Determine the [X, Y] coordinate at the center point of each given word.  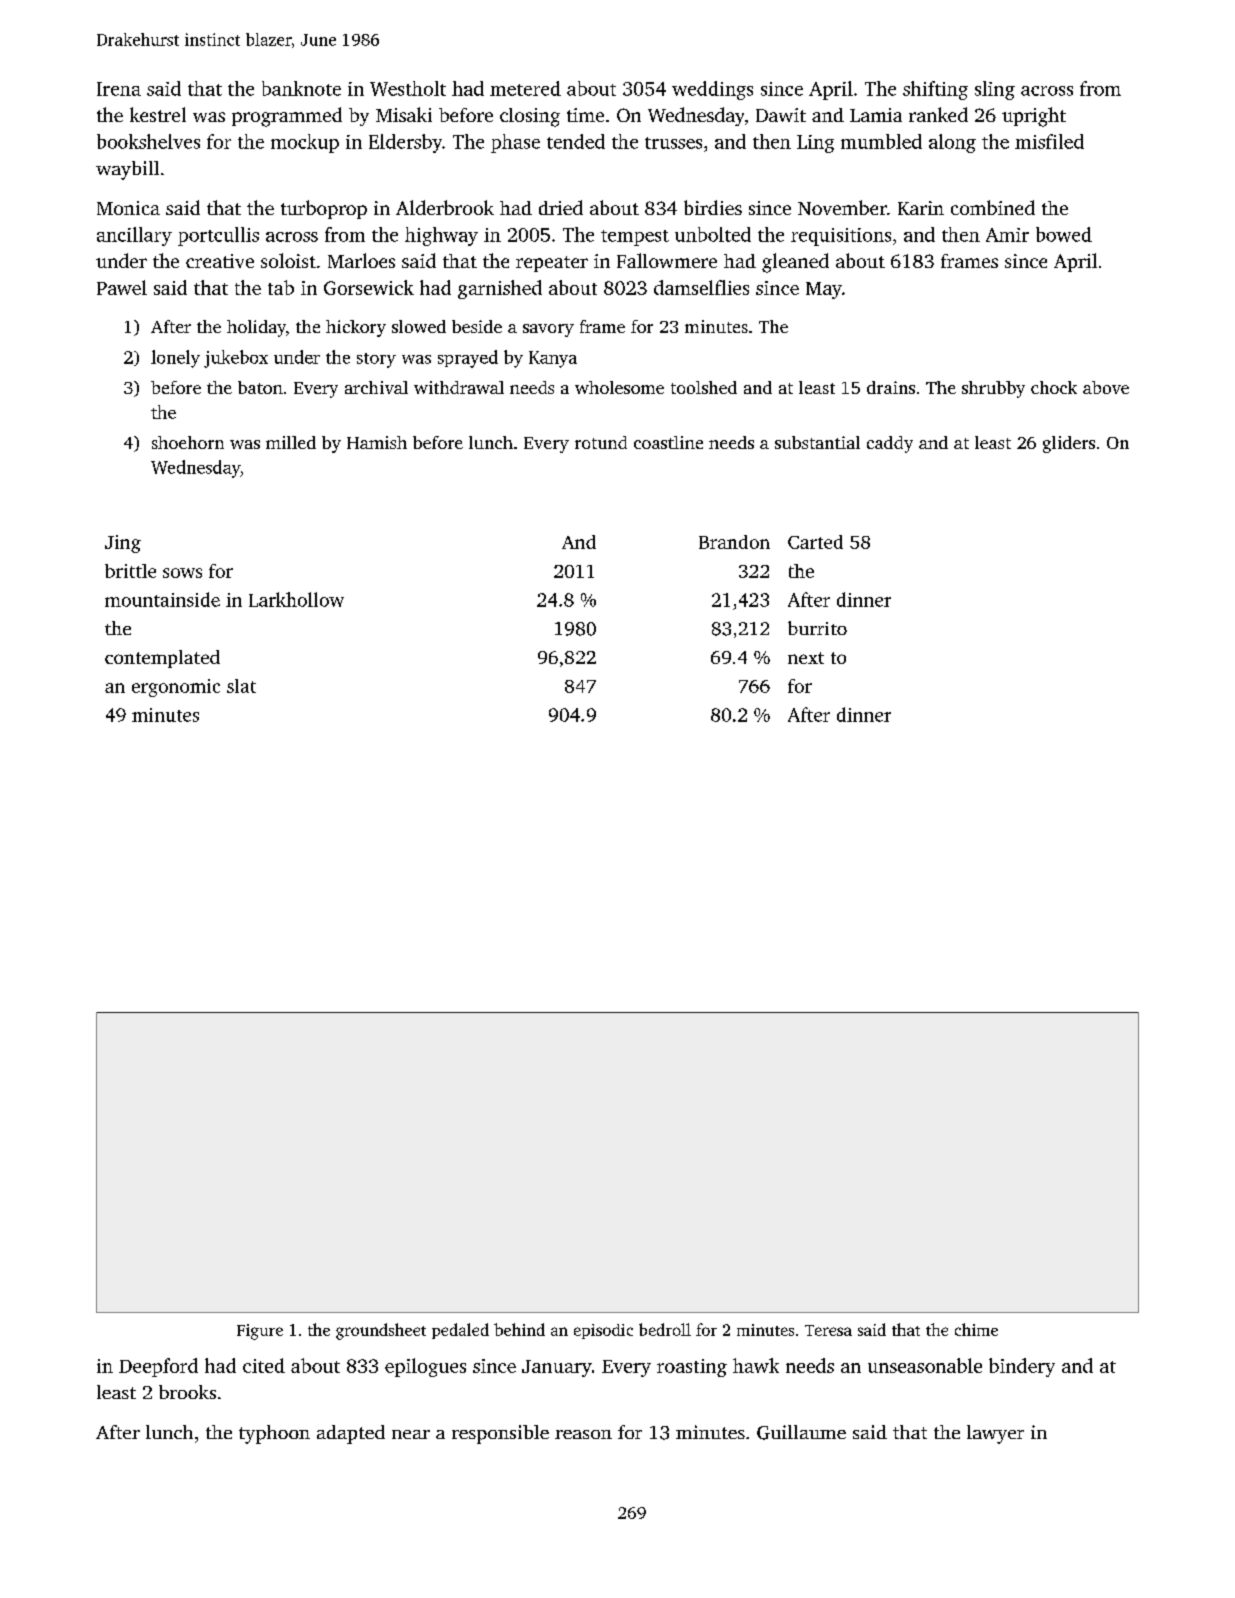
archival [376, 387]
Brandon [734, 542]
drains [891, 387]
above [1106, 387]
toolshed [704, 387]
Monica [128, 208]
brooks [187, 1392]
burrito [817, 628]
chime [976, 1329]
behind [519, 1329]
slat [241, 686]
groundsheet [381, 1331]
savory [548, 330]
